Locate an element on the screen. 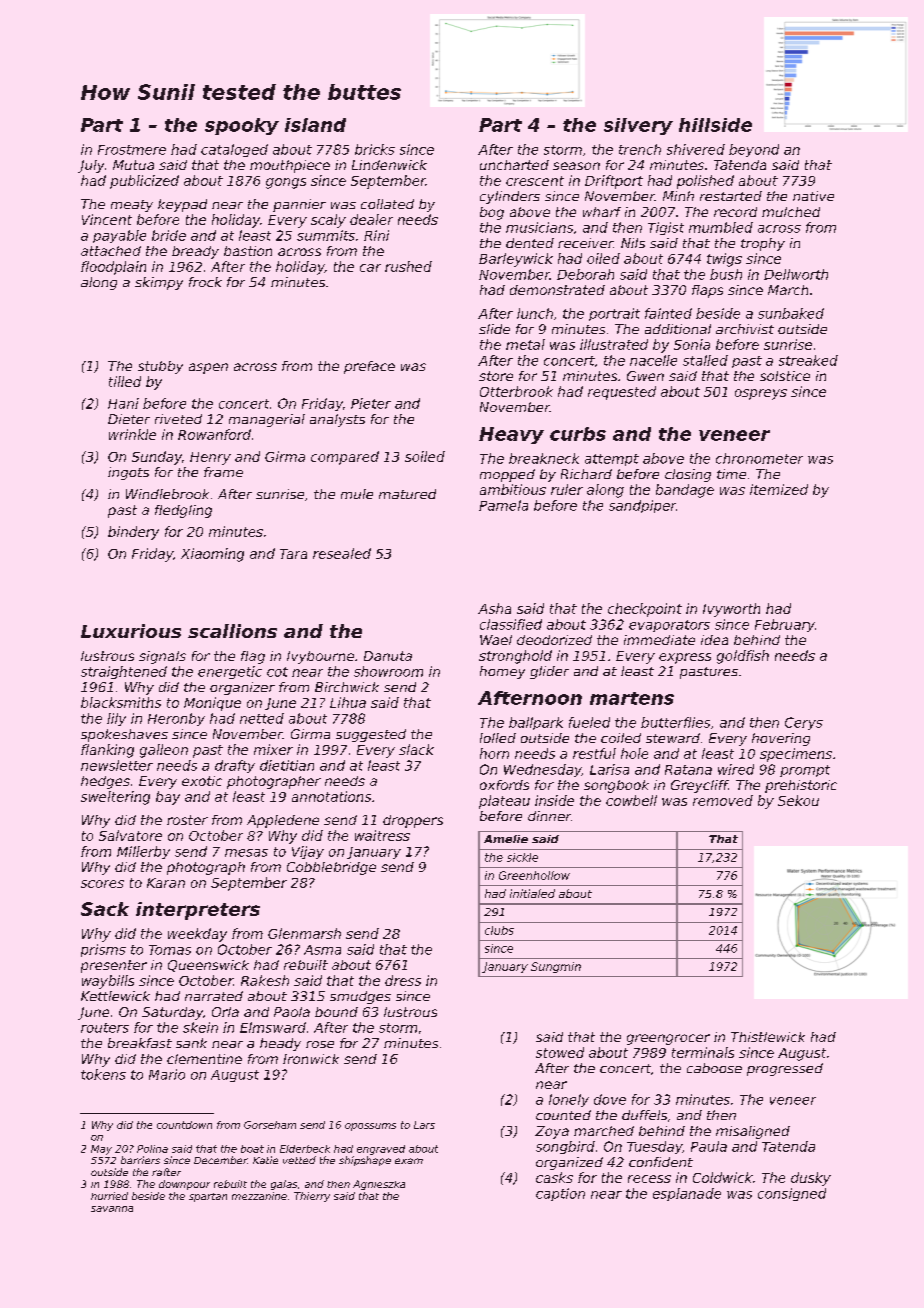  island is located at coordinates (315, 125).
